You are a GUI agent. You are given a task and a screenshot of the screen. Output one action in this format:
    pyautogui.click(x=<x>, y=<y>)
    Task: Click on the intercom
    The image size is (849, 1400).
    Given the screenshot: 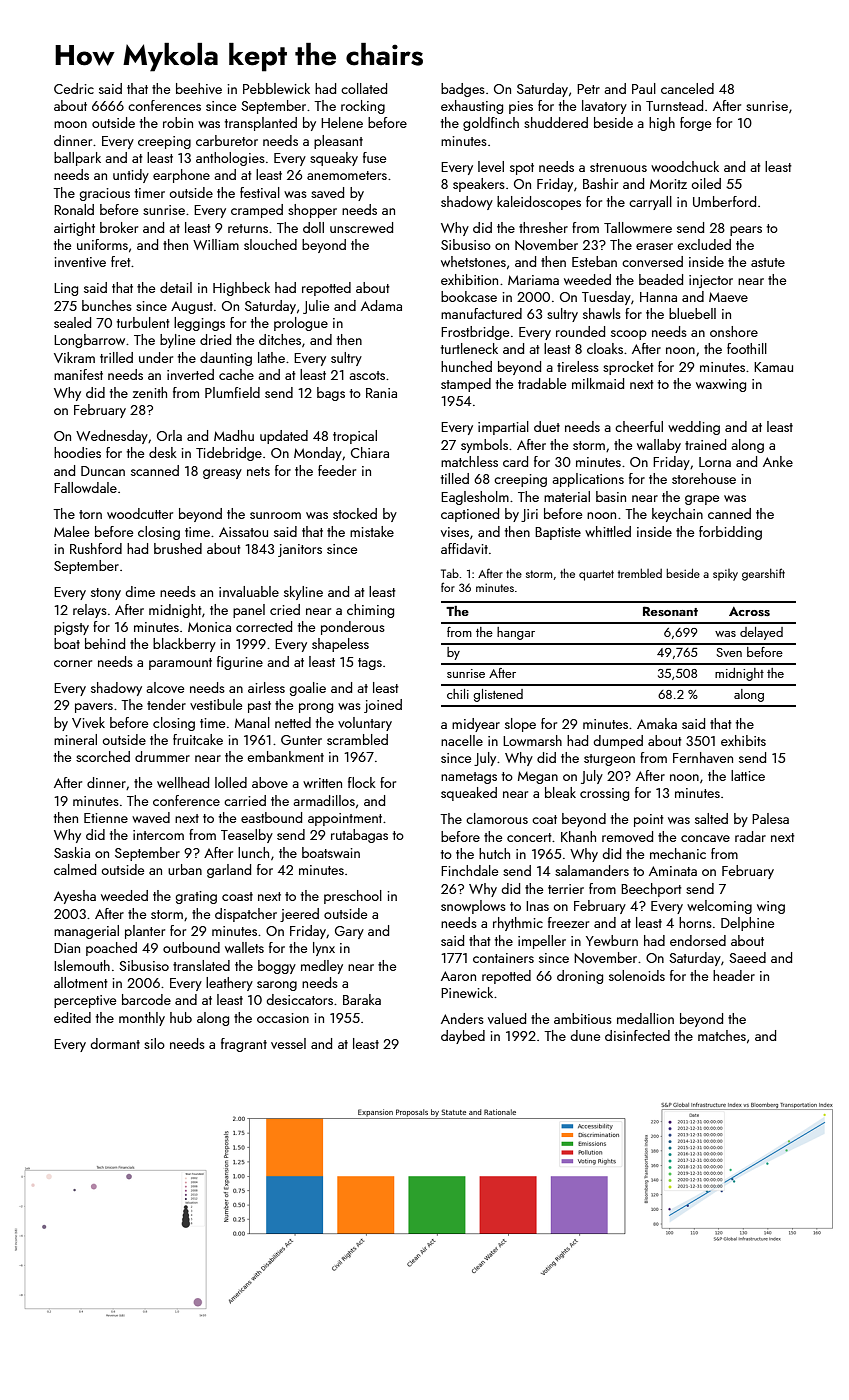 What is the action you would take?
    pyautogui.click(x=158, y=835)
